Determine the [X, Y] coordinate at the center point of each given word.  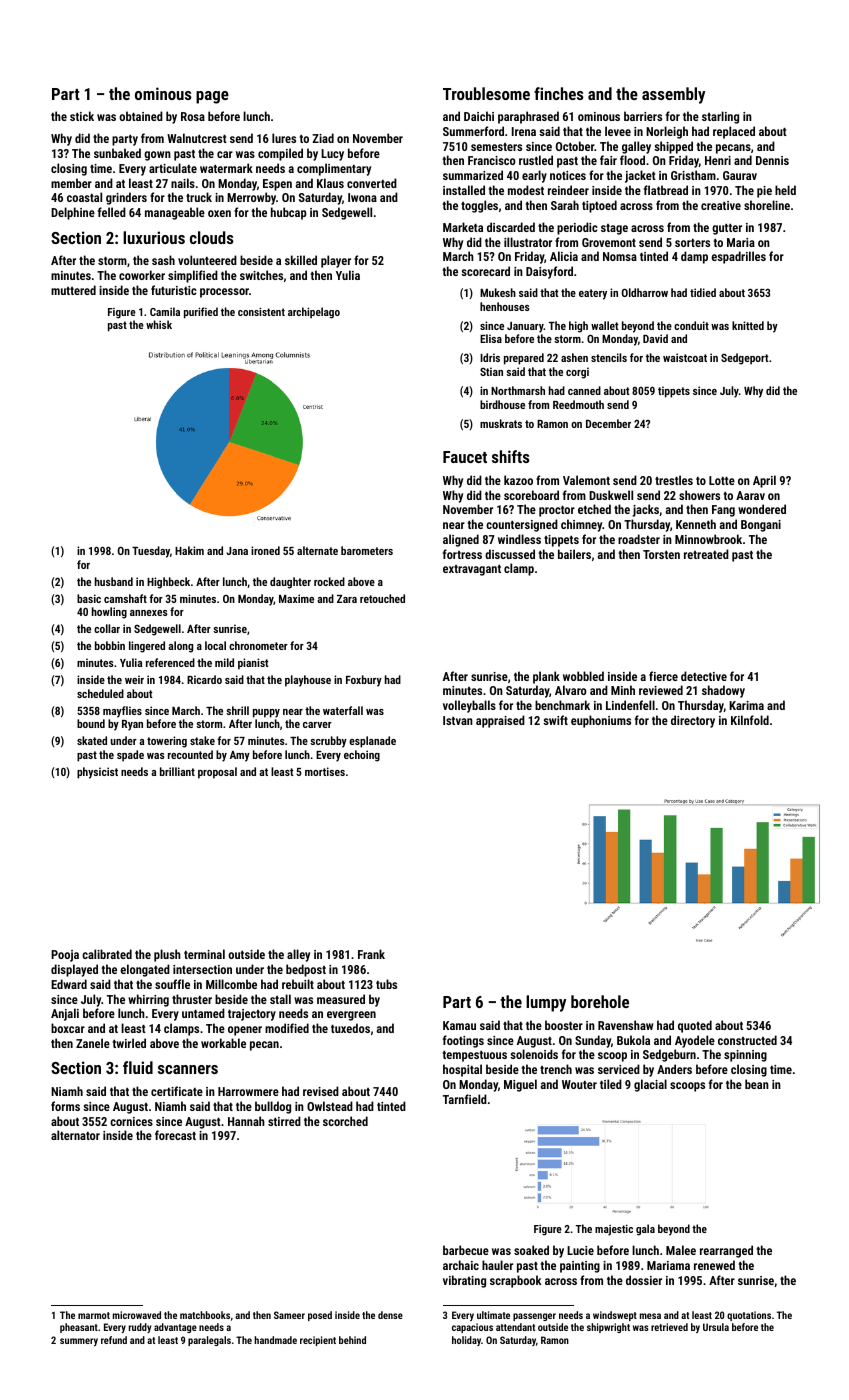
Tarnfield [465, 1099]
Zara [347, 599]
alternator [75, 1135]
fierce [663, 676]
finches [559, 93]
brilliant [177, 771]
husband [114, 581]
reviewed [661, 690]
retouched [382, 598]
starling [720, 117]
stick [82, 116]
